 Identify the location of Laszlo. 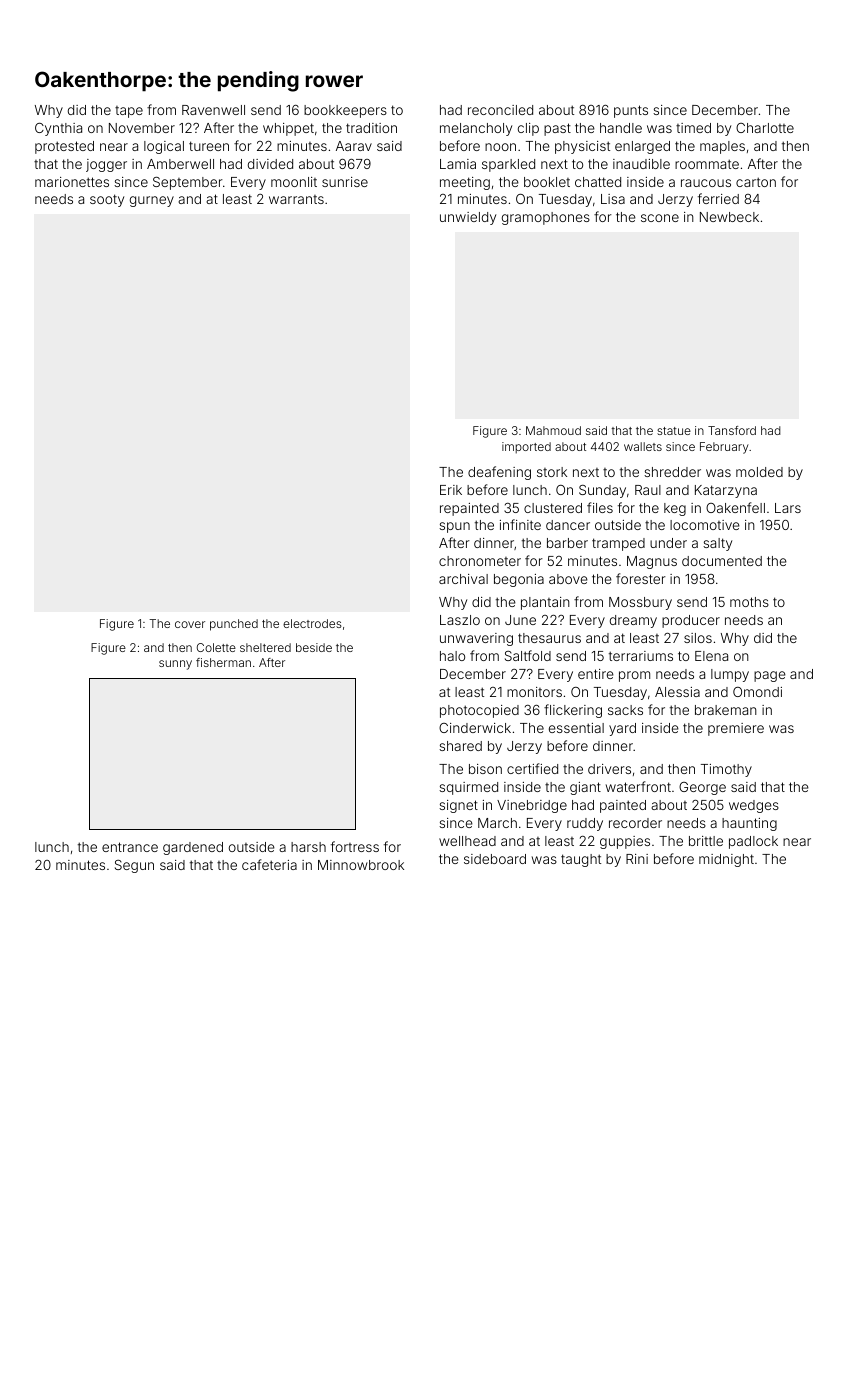
(460, 620).
